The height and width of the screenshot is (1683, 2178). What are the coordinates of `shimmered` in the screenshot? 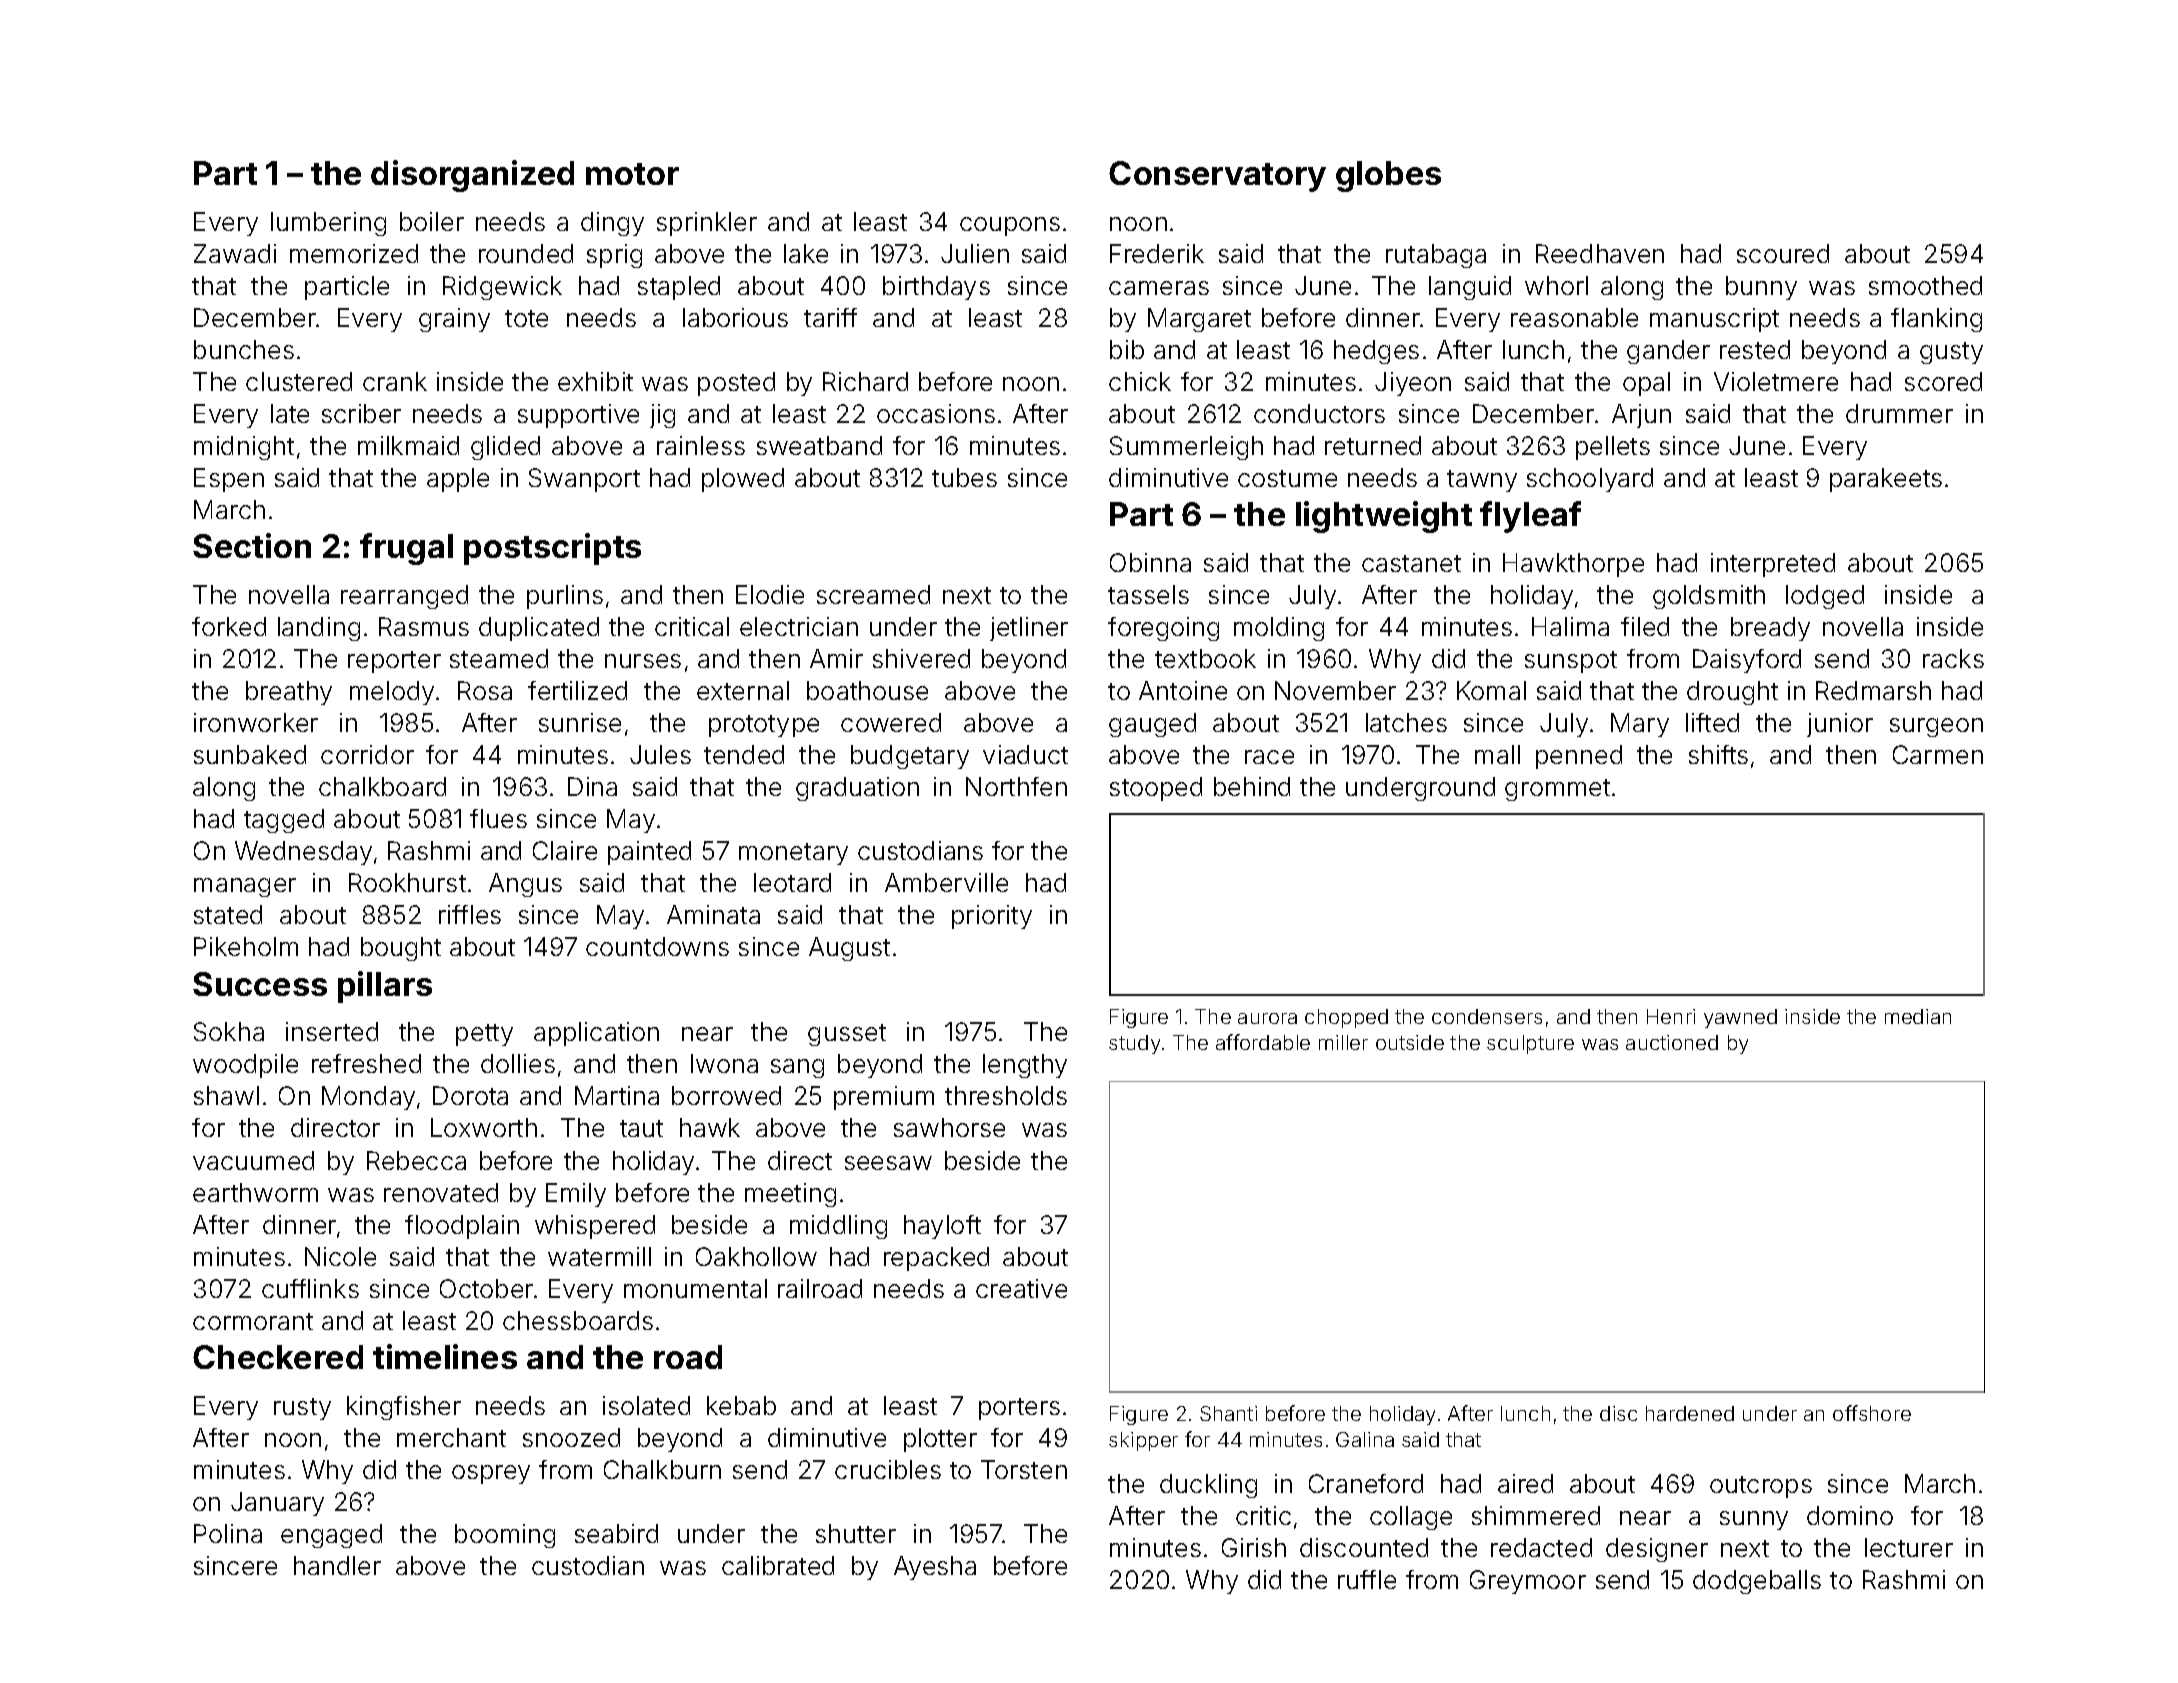 It's located at (1536, 1515).
